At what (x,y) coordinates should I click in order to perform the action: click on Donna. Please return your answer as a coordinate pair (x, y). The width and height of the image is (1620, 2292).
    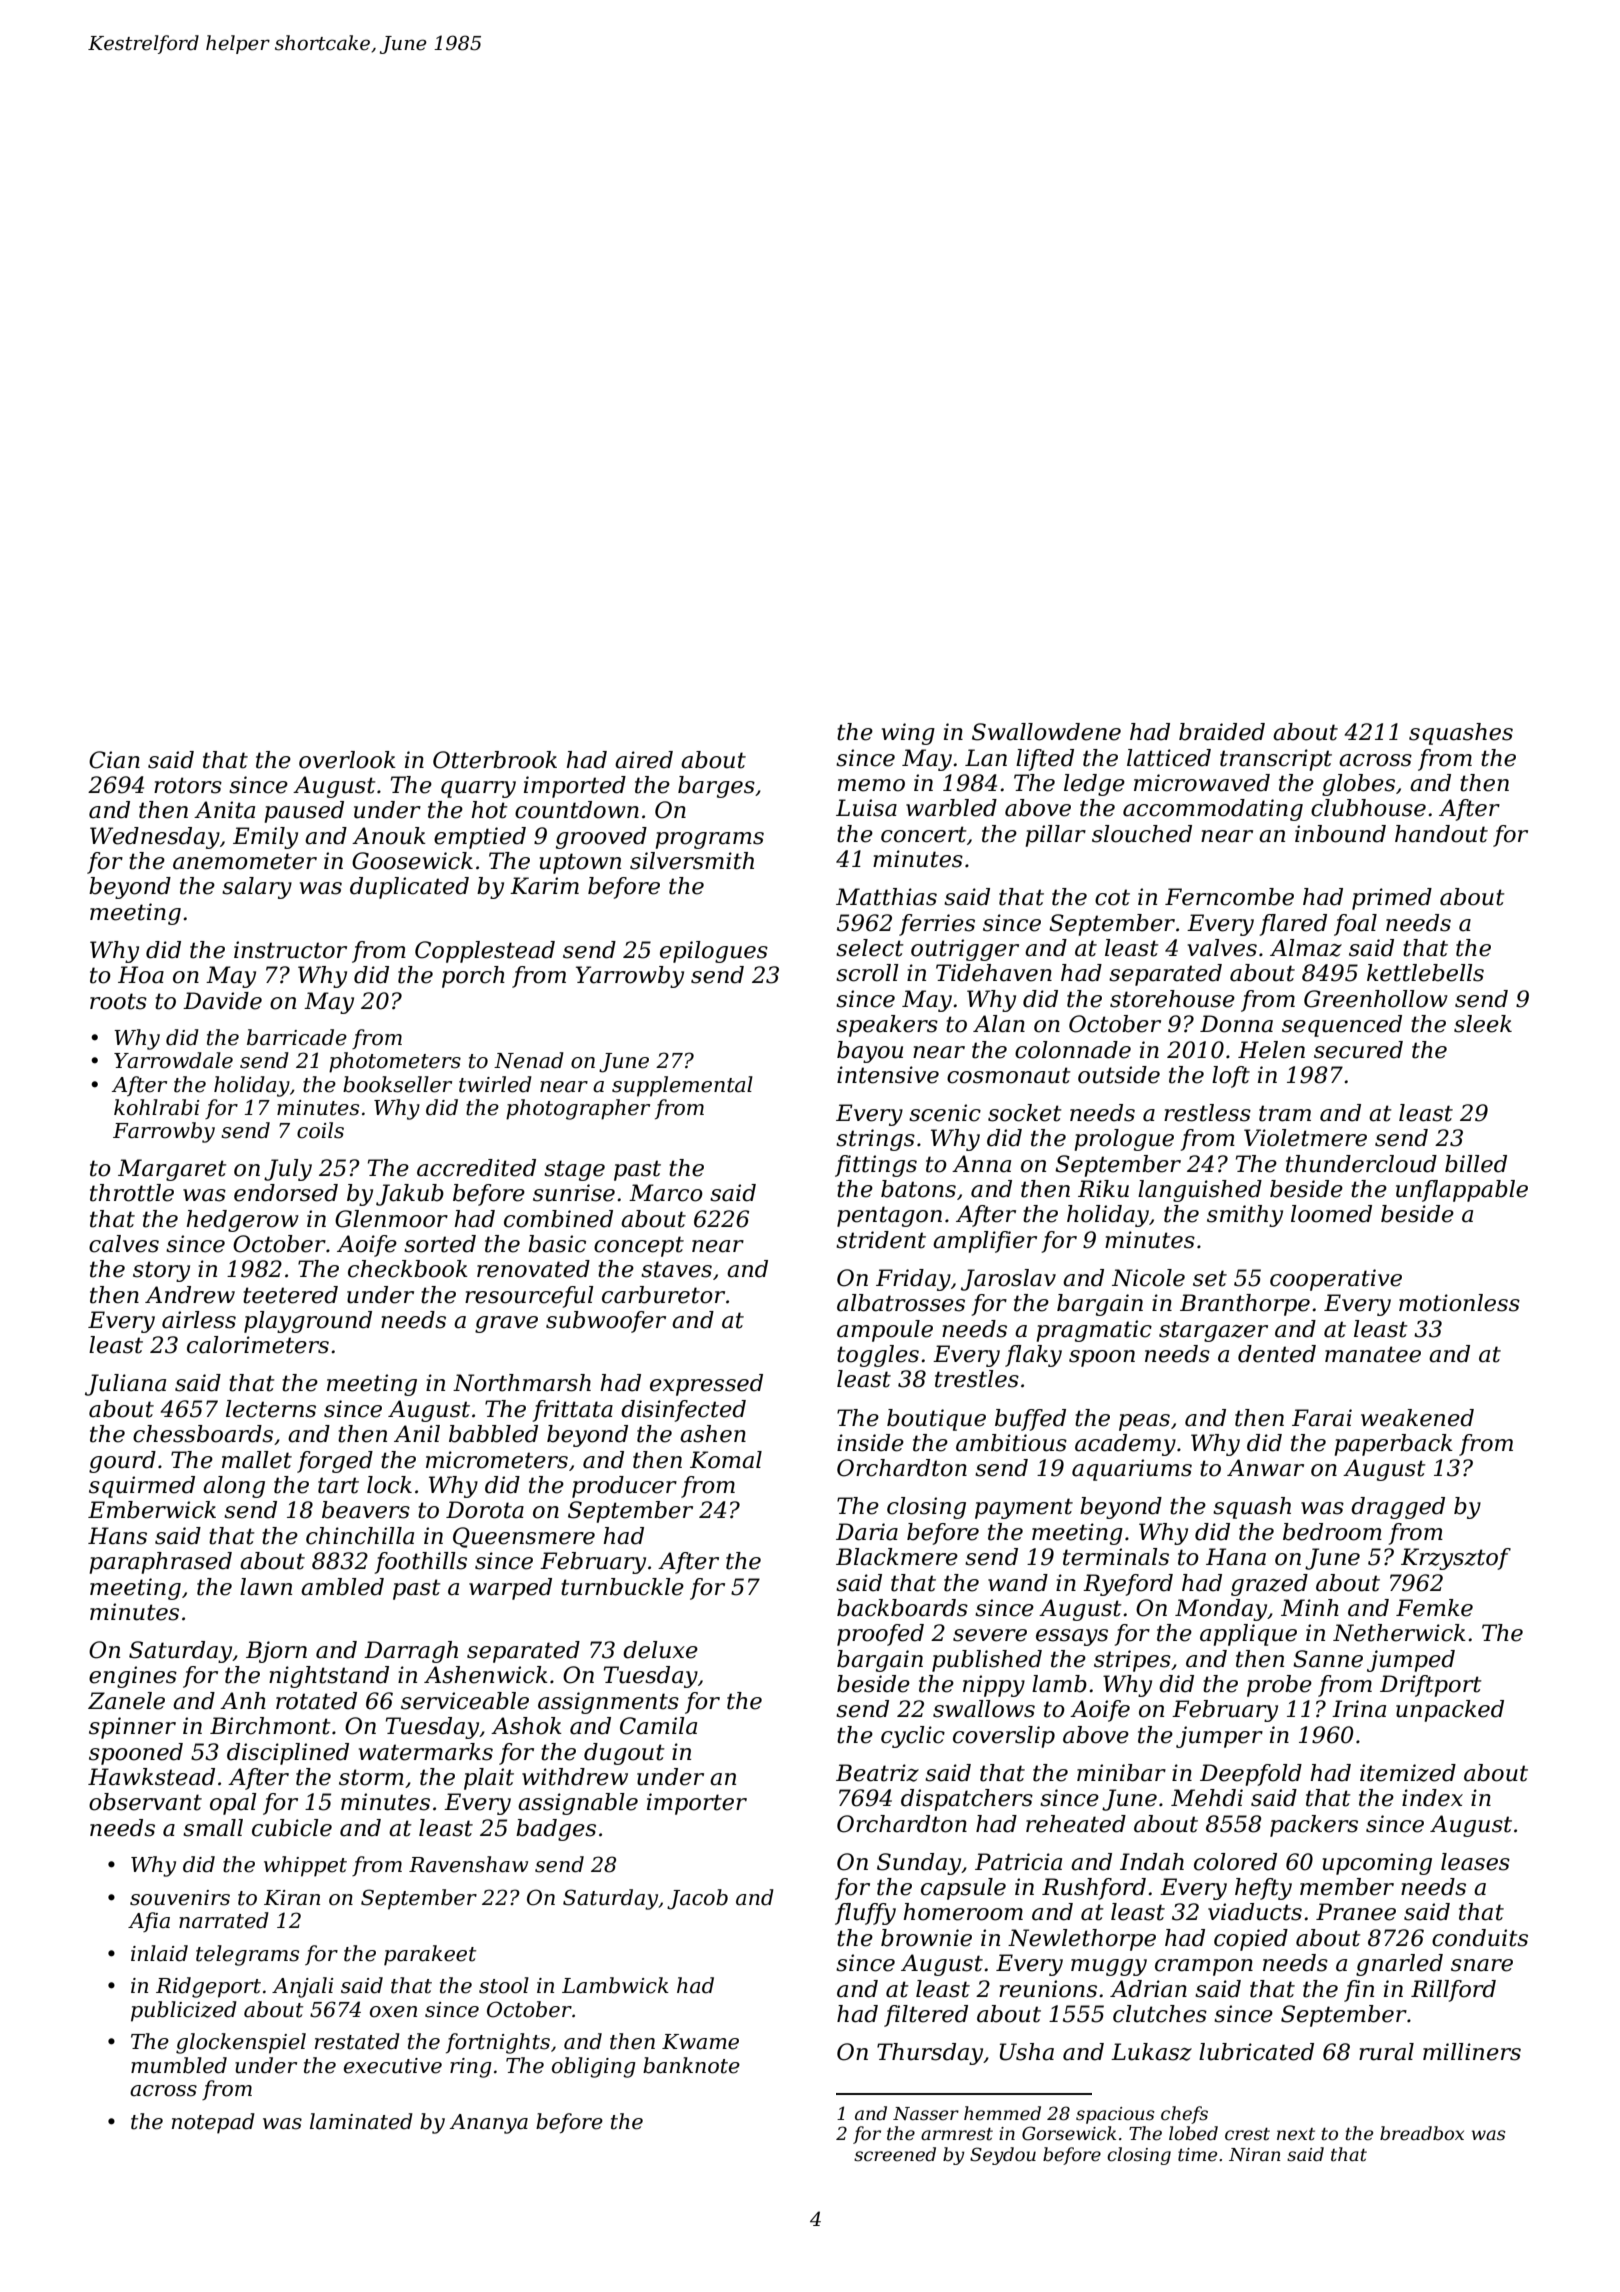
    Looking at the image, I should click on (1236, 1024).
